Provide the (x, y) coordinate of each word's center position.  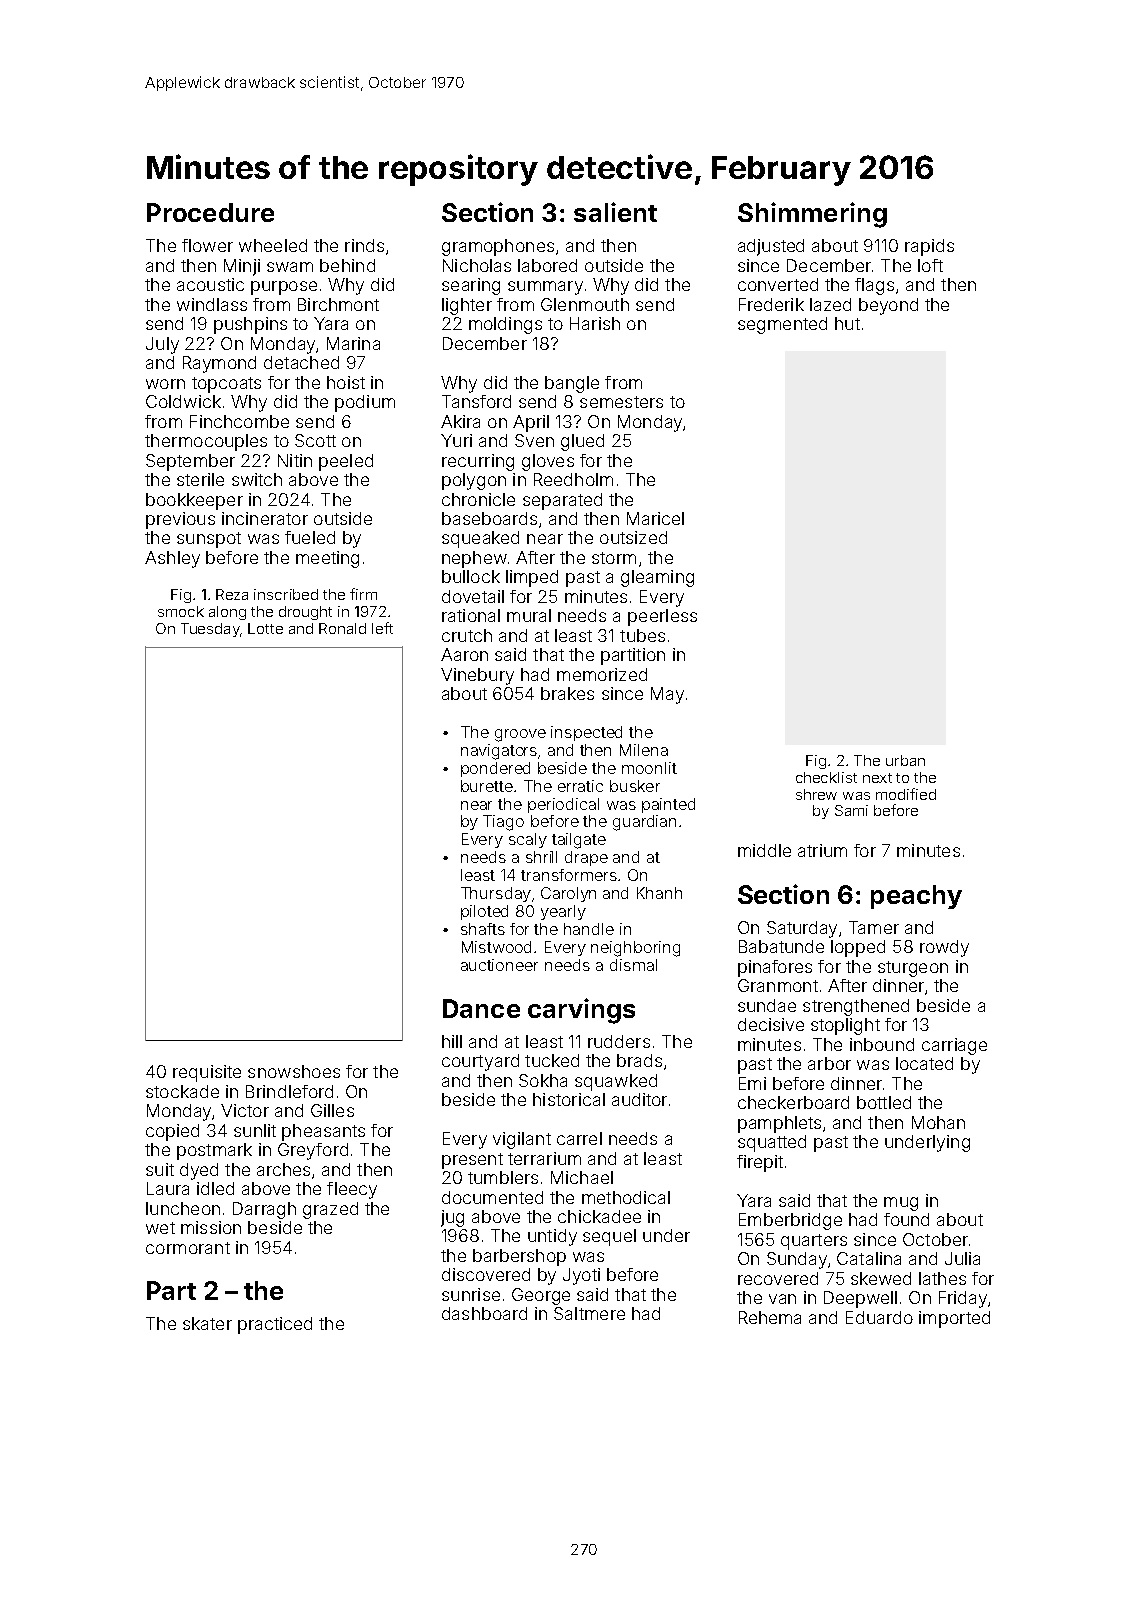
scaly (528, 840)
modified (906, 794)
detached (301, 362)
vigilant (522, 1140)
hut (847, 323)
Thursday (496, 894)
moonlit (649, 768)
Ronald (342, 628)
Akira (460, 421)
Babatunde (781, 946)
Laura (168, 1188)
